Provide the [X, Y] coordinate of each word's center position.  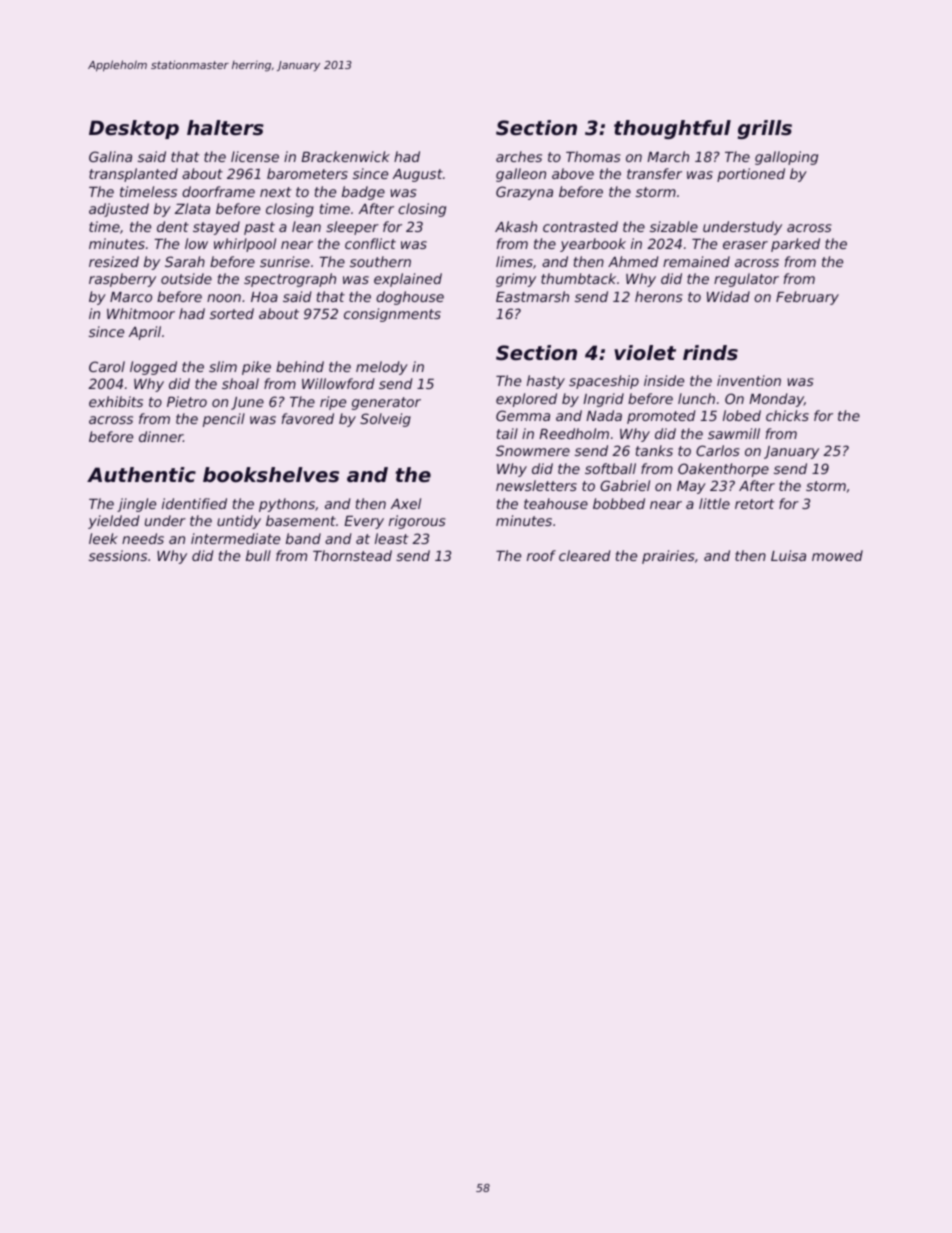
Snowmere [533, 450]
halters [225, 128]
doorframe [218, 191]
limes [514, 261]
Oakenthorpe [723, 470]
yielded [114, 522]
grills [765, 129]
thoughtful [672, 129]
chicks [787, 415]
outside [186, 278]
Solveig [385, 420]
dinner [161, 436]
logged [153, 368]
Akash [516, 226]
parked [795, 245]
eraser [745, 245]
